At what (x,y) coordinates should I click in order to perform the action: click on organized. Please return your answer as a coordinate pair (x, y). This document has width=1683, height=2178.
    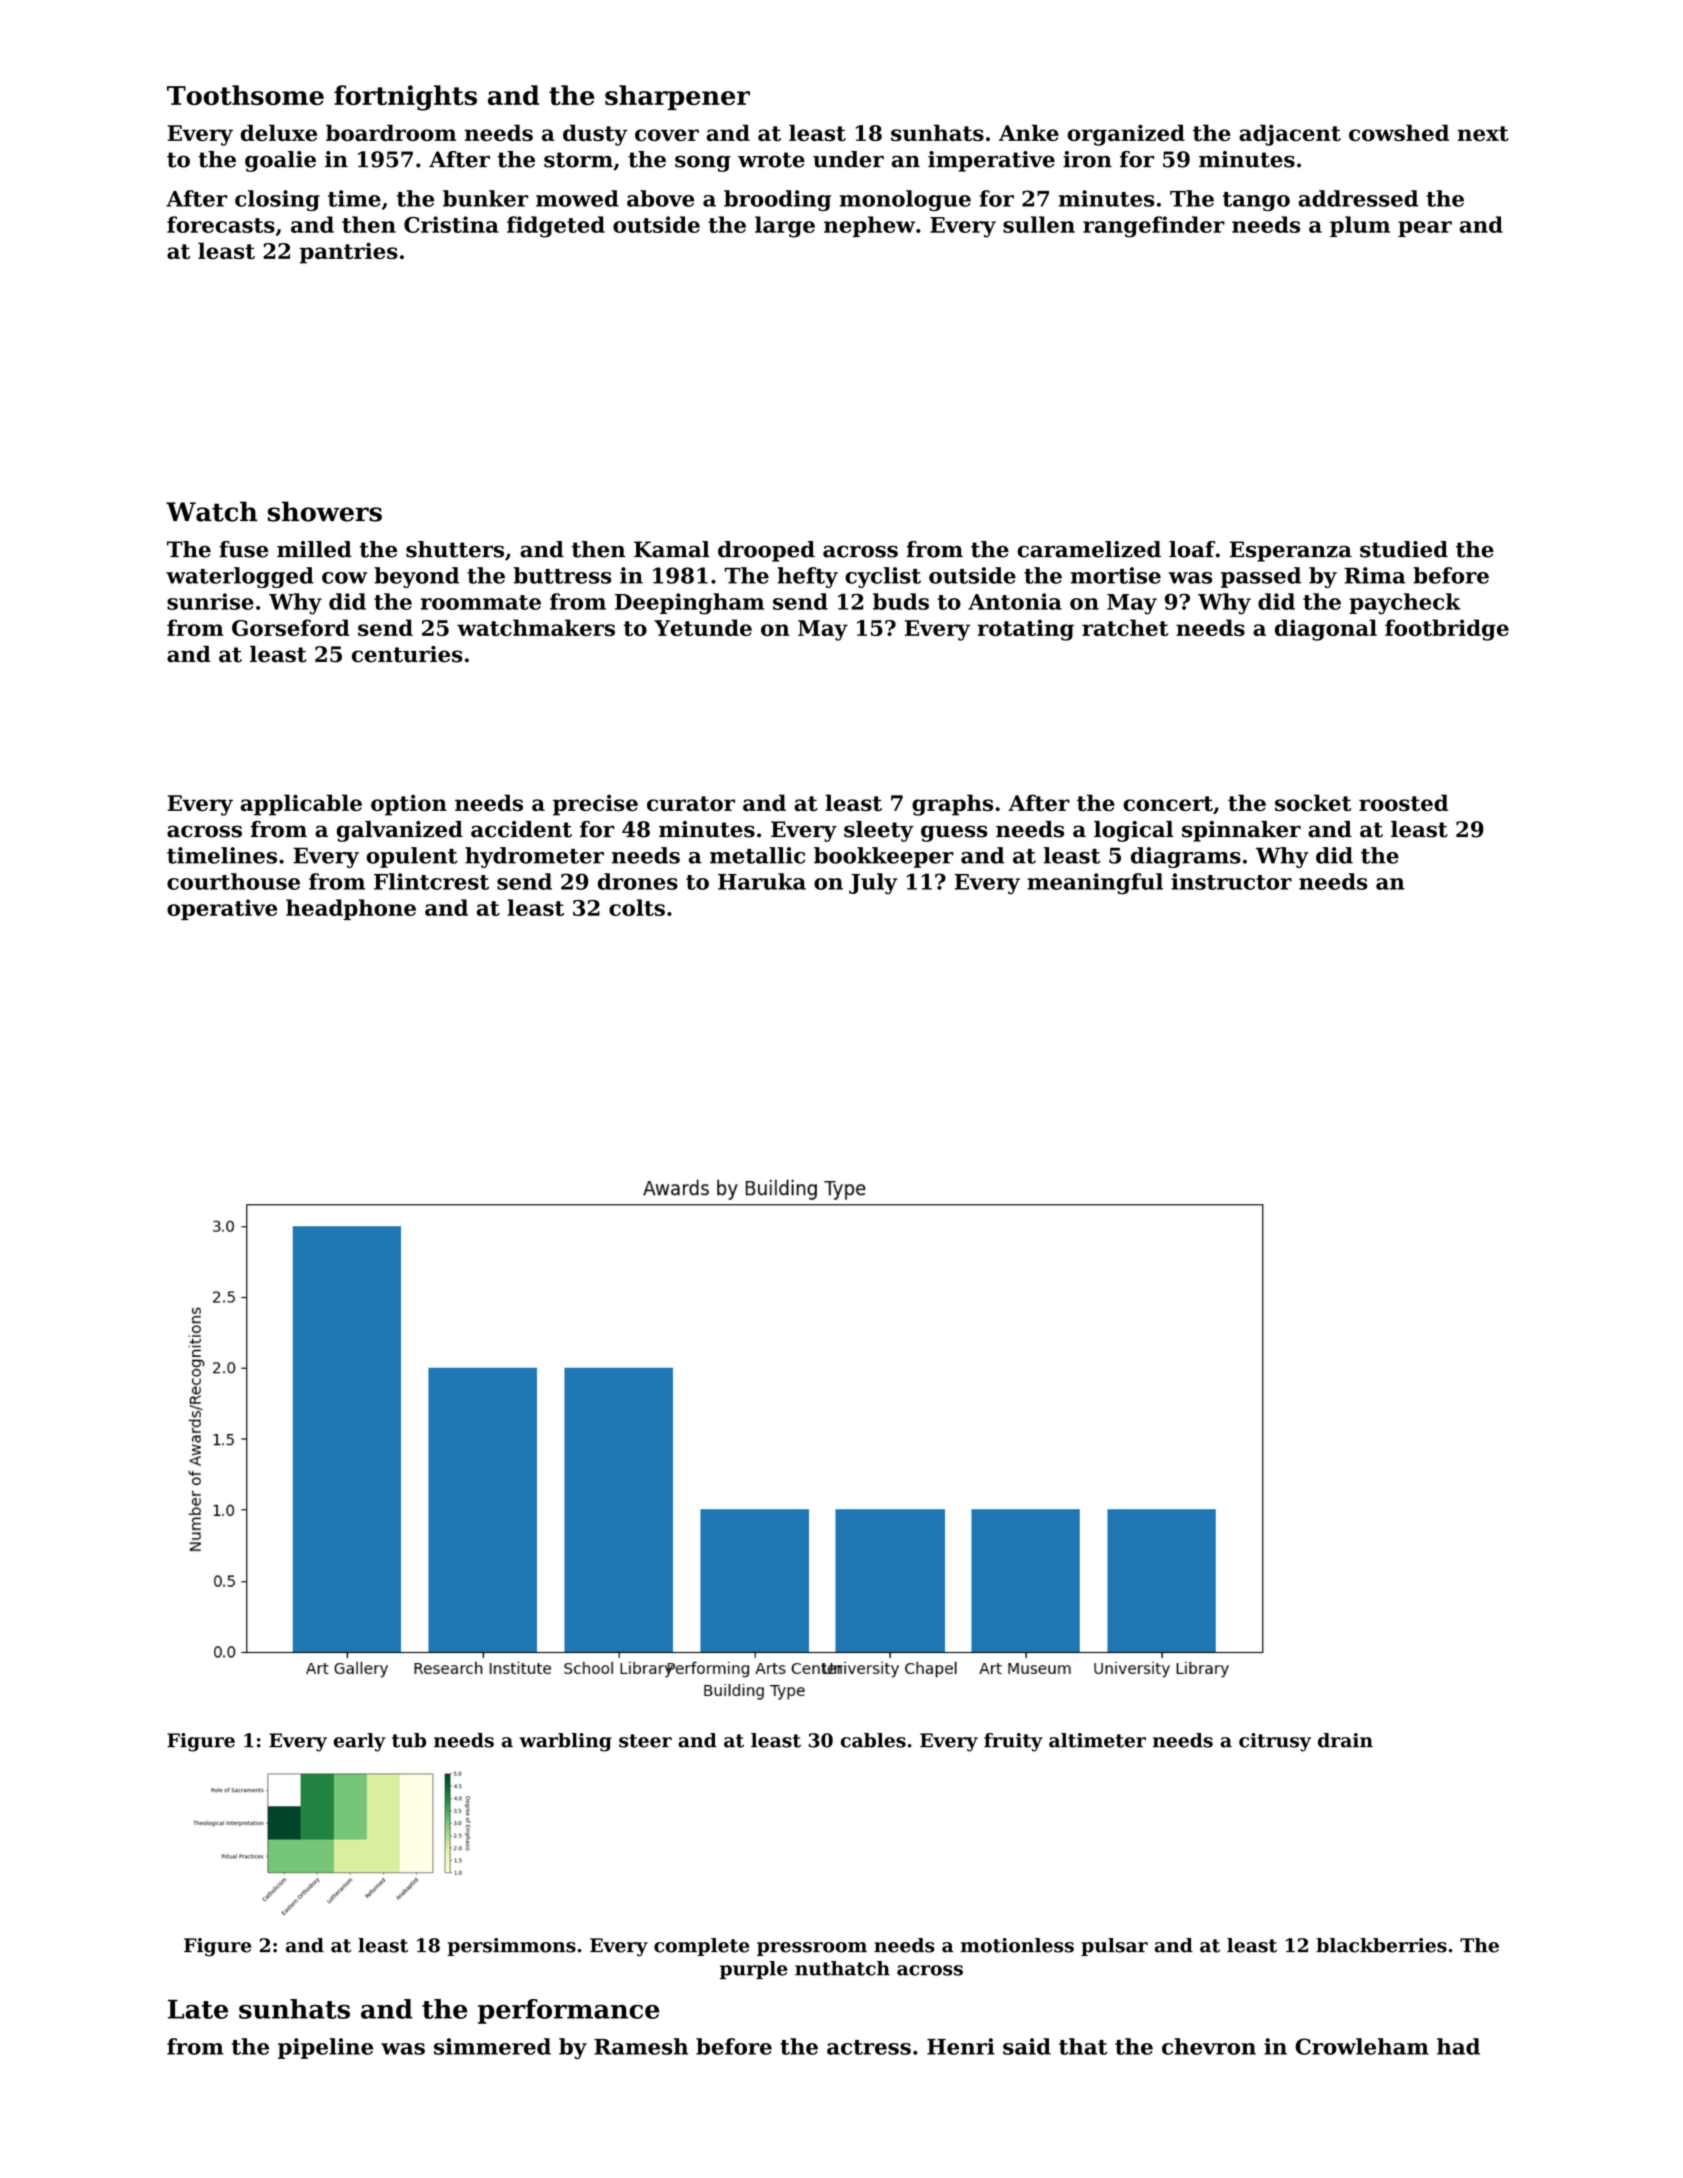
    Looking at the image, I should click on (1126, 135).
